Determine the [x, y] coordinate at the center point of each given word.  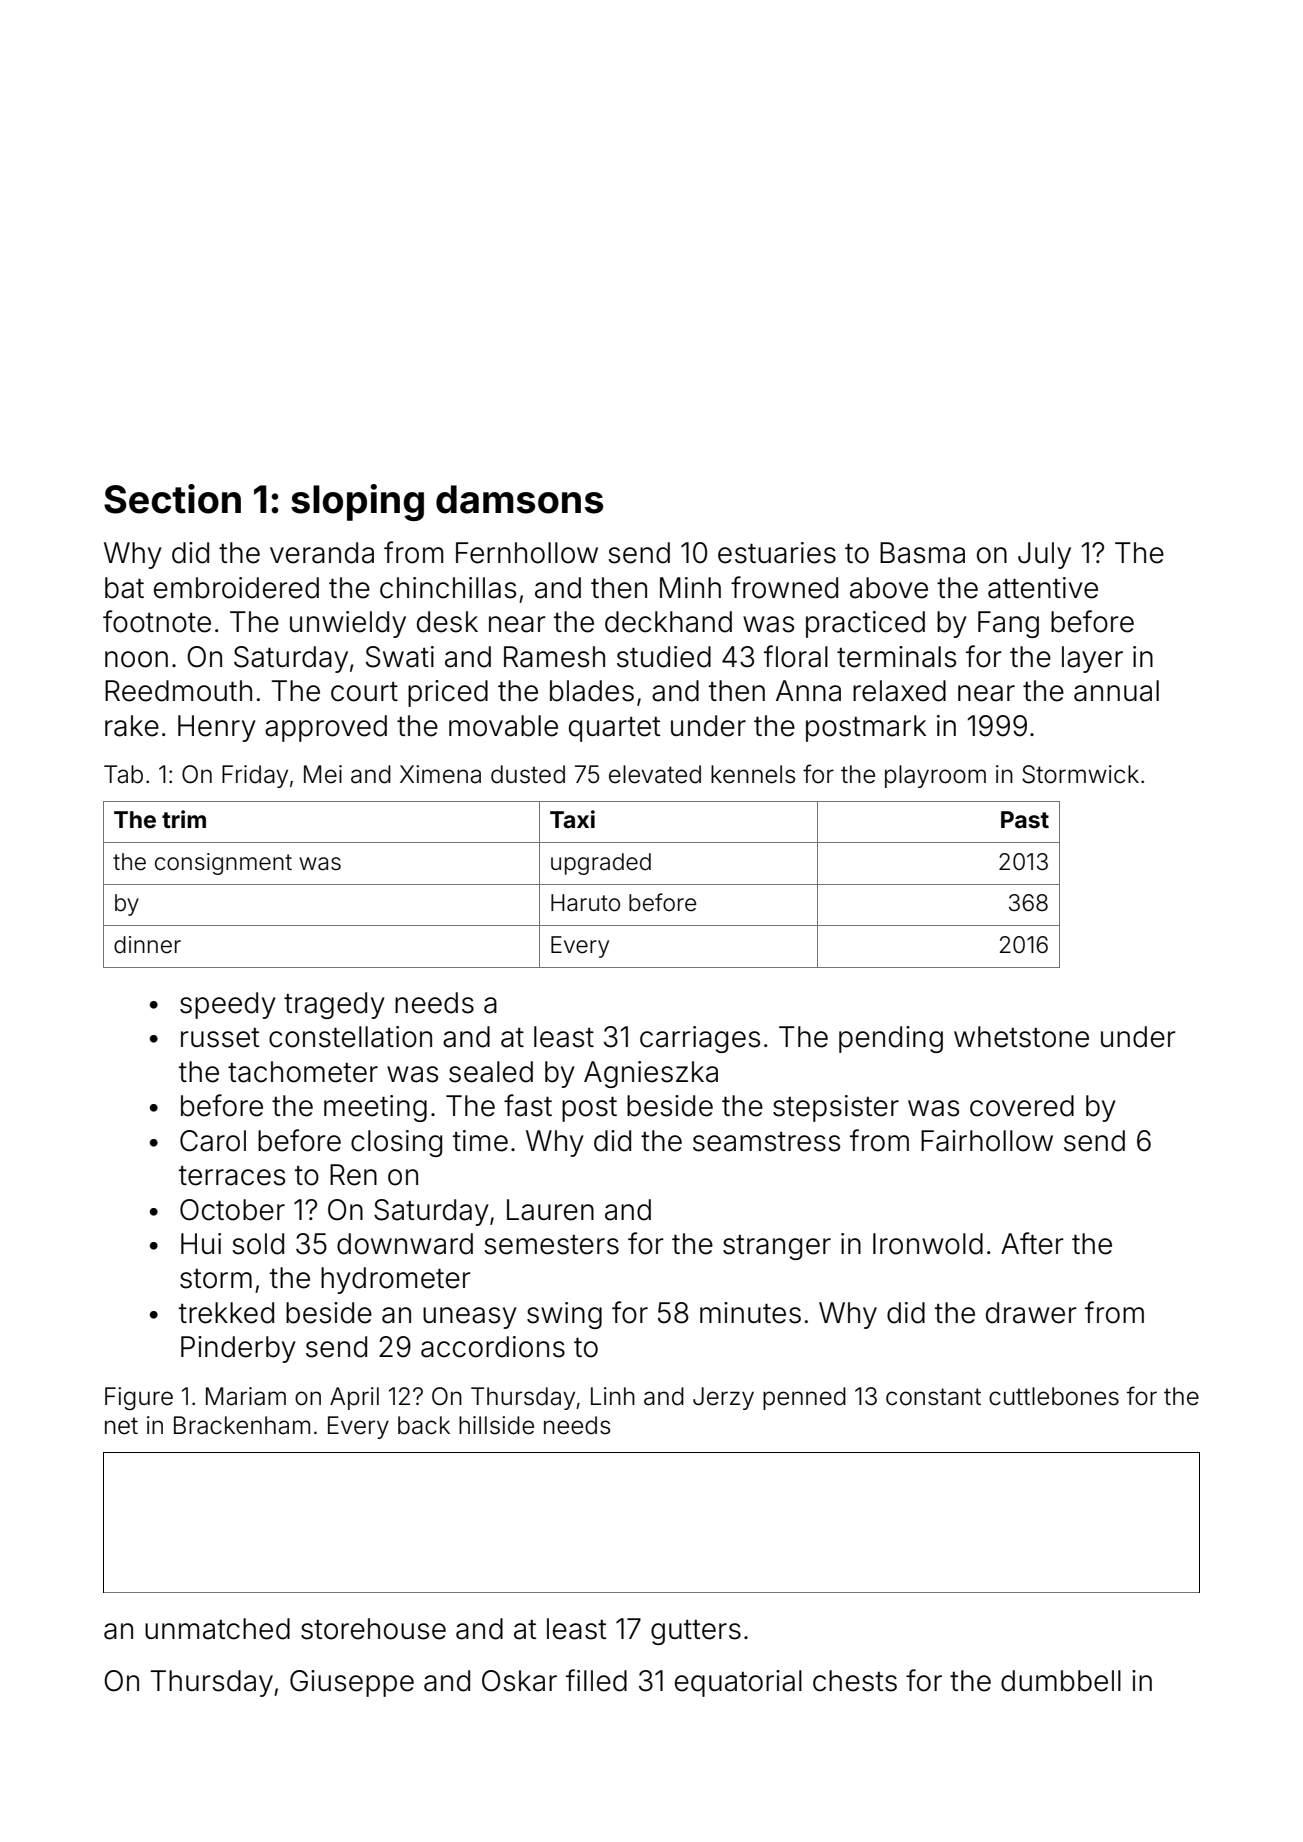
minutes [750, 1313]
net [121, 1426]
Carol [213, 1141]
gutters [696, 1632]
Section [172, 499]
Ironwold [928, 1244]
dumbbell [1061, 1681]
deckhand [668, 622]
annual [1116, 691]
